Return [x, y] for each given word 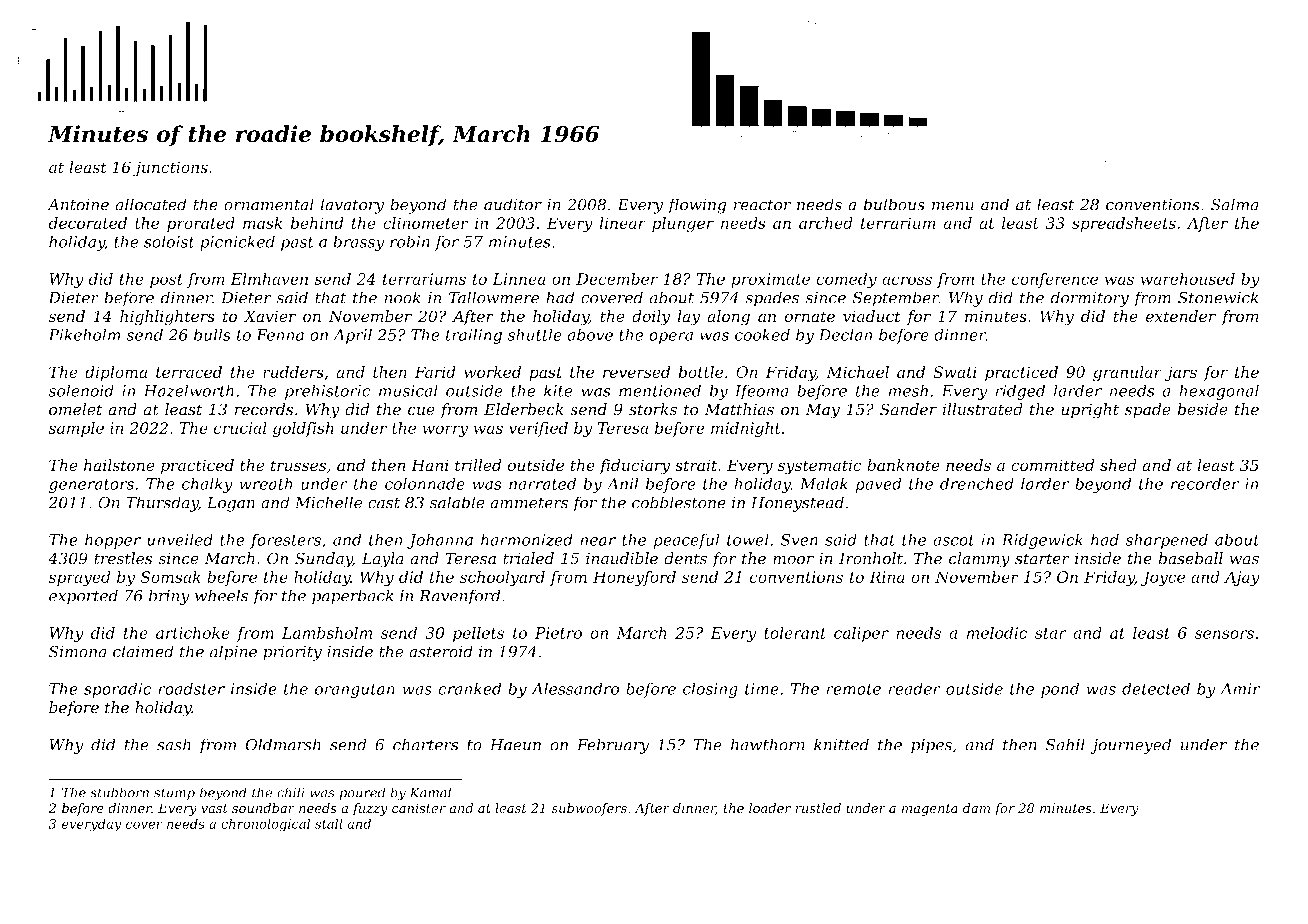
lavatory [352, 206]
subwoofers [589, 809]
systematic [820, 467]
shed [1118, 465]
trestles [123, 558]
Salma [1235, 204]
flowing [697, 206]
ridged [1020, 392]
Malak [824, 483]
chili [291, 792]
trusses [298, 466]
